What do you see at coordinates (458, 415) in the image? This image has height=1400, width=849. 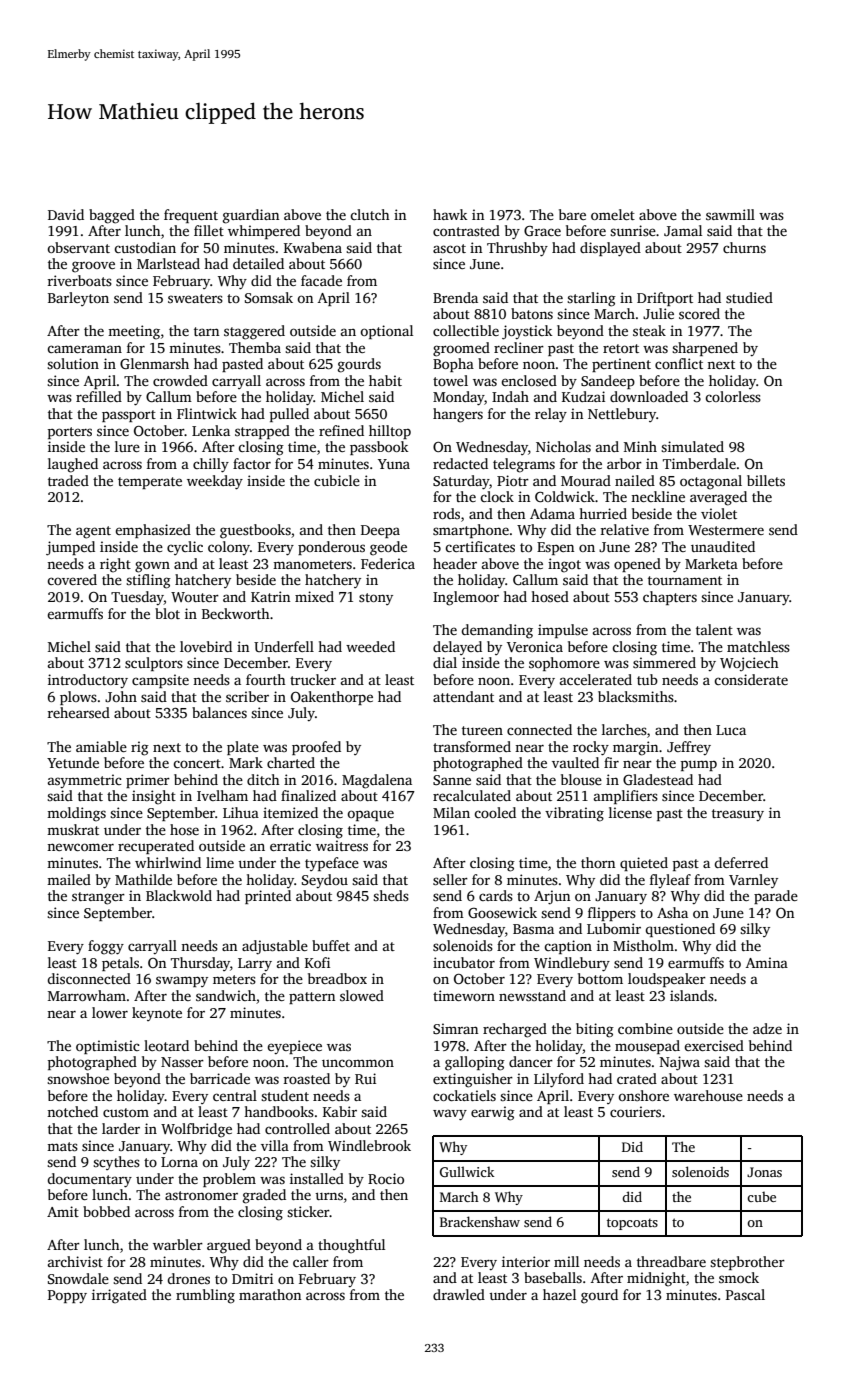 I see `hangers` at bounding box center [458, 415].
